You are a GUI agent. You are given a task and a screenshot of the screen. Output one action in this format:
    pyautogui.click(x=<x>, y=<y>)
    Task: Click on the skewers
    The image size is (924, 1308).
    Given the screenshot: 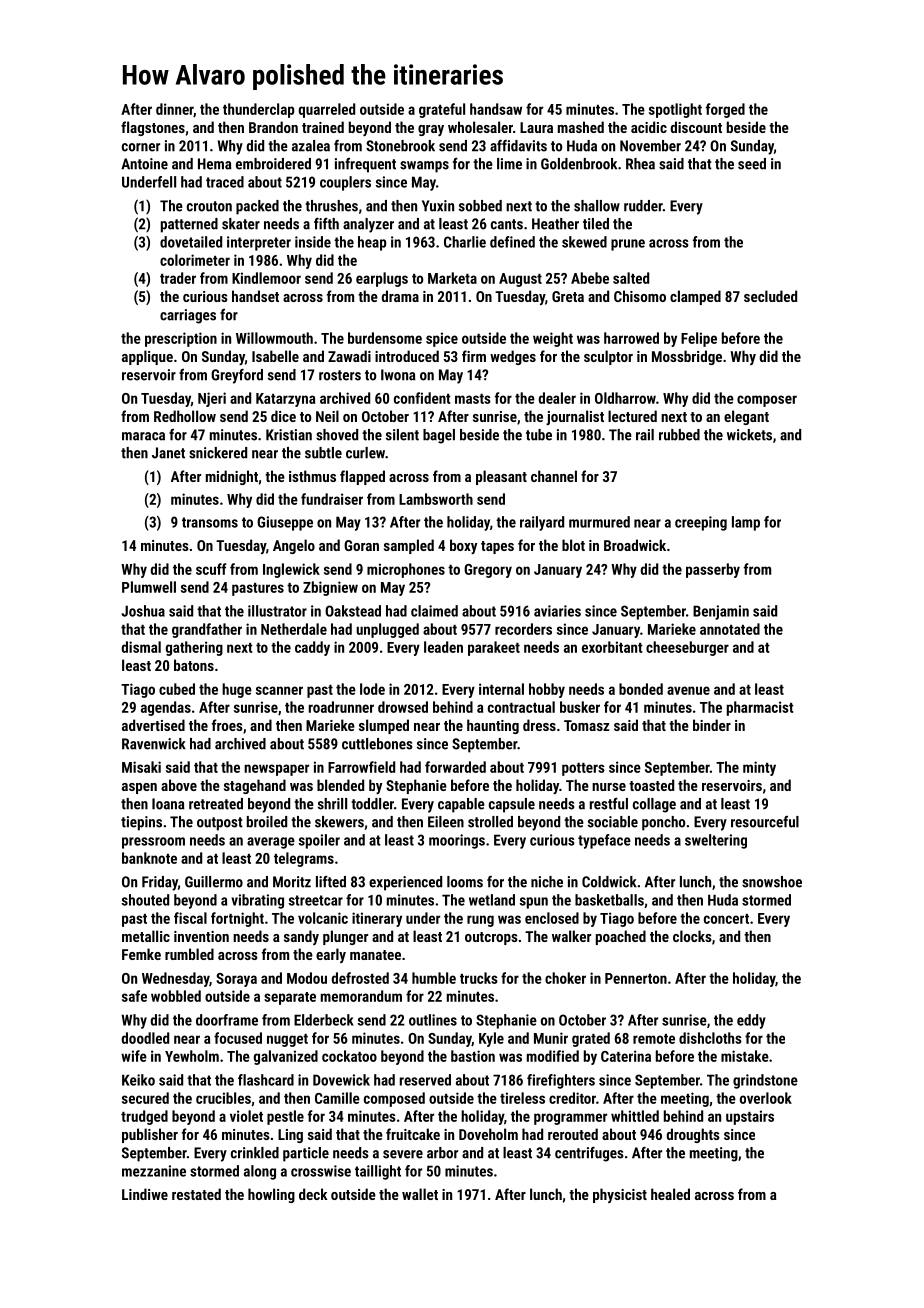 What is the action you would take?
    pyautogui.click(x=339, y=822)
